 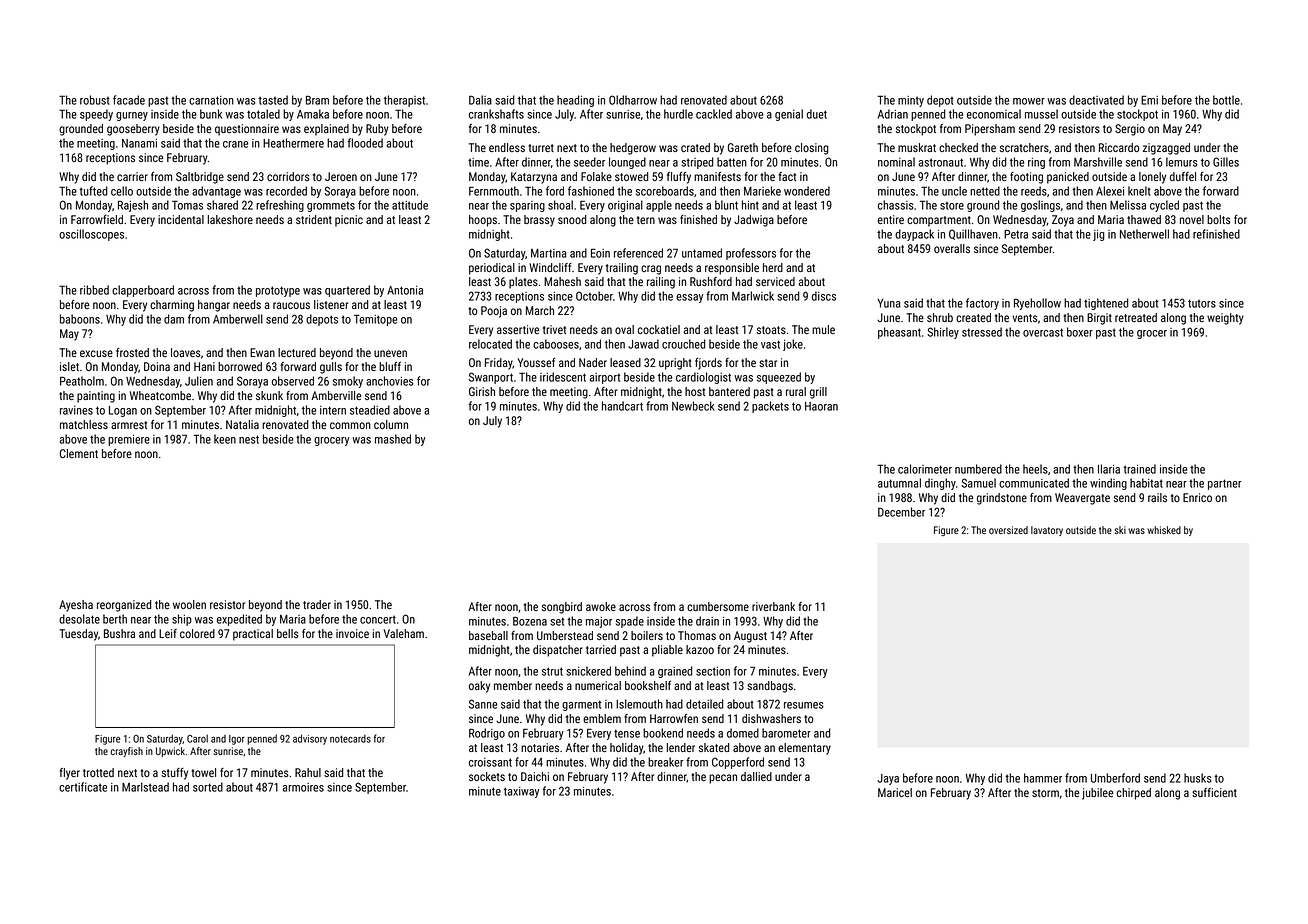 I want to click on taxiway, so click(x=521, y=792).
